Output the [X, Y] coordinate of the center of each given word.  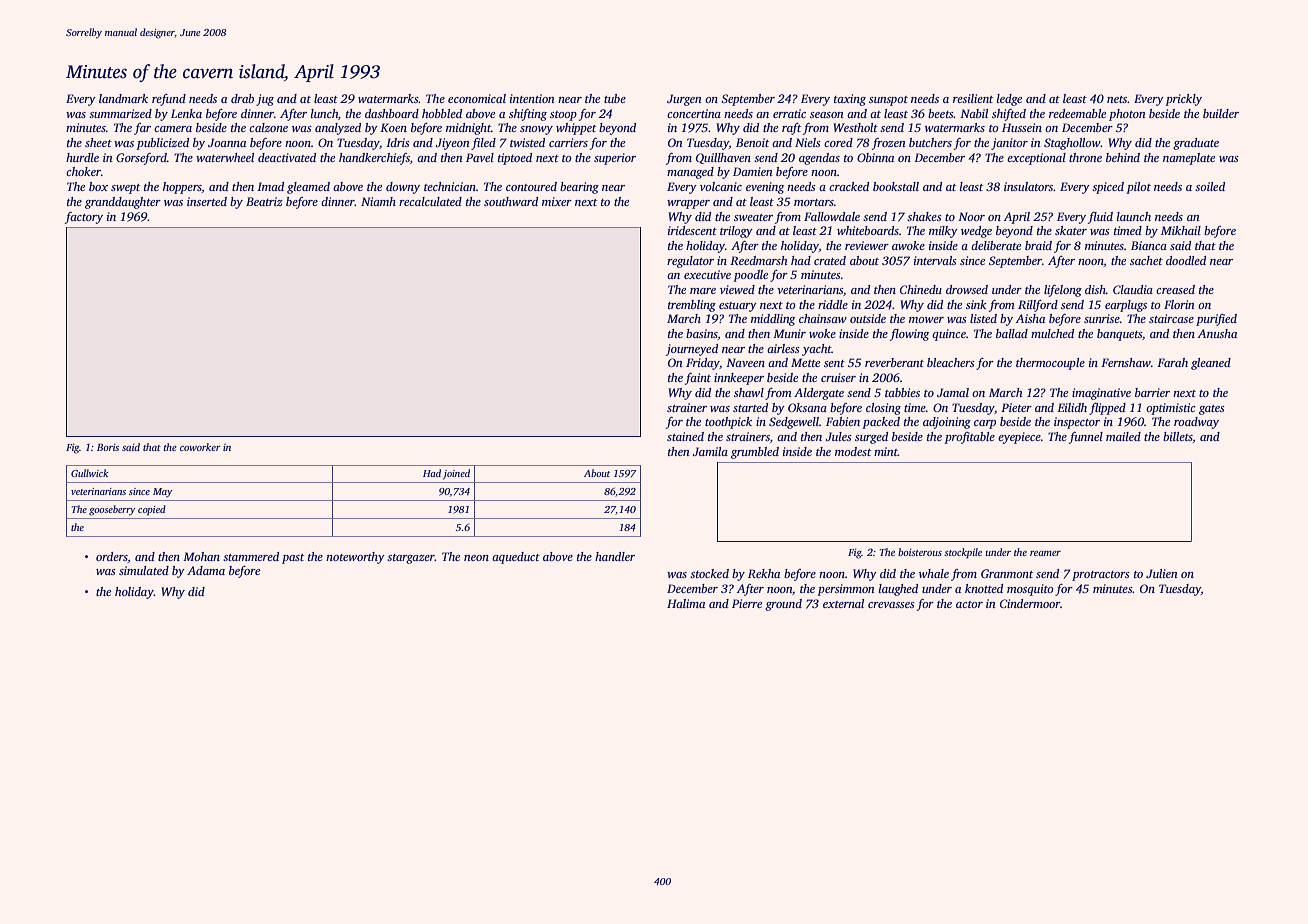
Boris [108, 447]
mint [886, 451]
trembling [692, 306]
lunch [324, 113]
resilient [973, 98]
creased [1175, 289]
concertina [694, 113]
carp [985, 424]
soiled [1210, 186]
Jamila [710, 451]
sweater [753, 217]
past [293, 559]
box [98, 186]
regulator [690, 262]
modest [853, 451]
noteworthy [355, 558]
